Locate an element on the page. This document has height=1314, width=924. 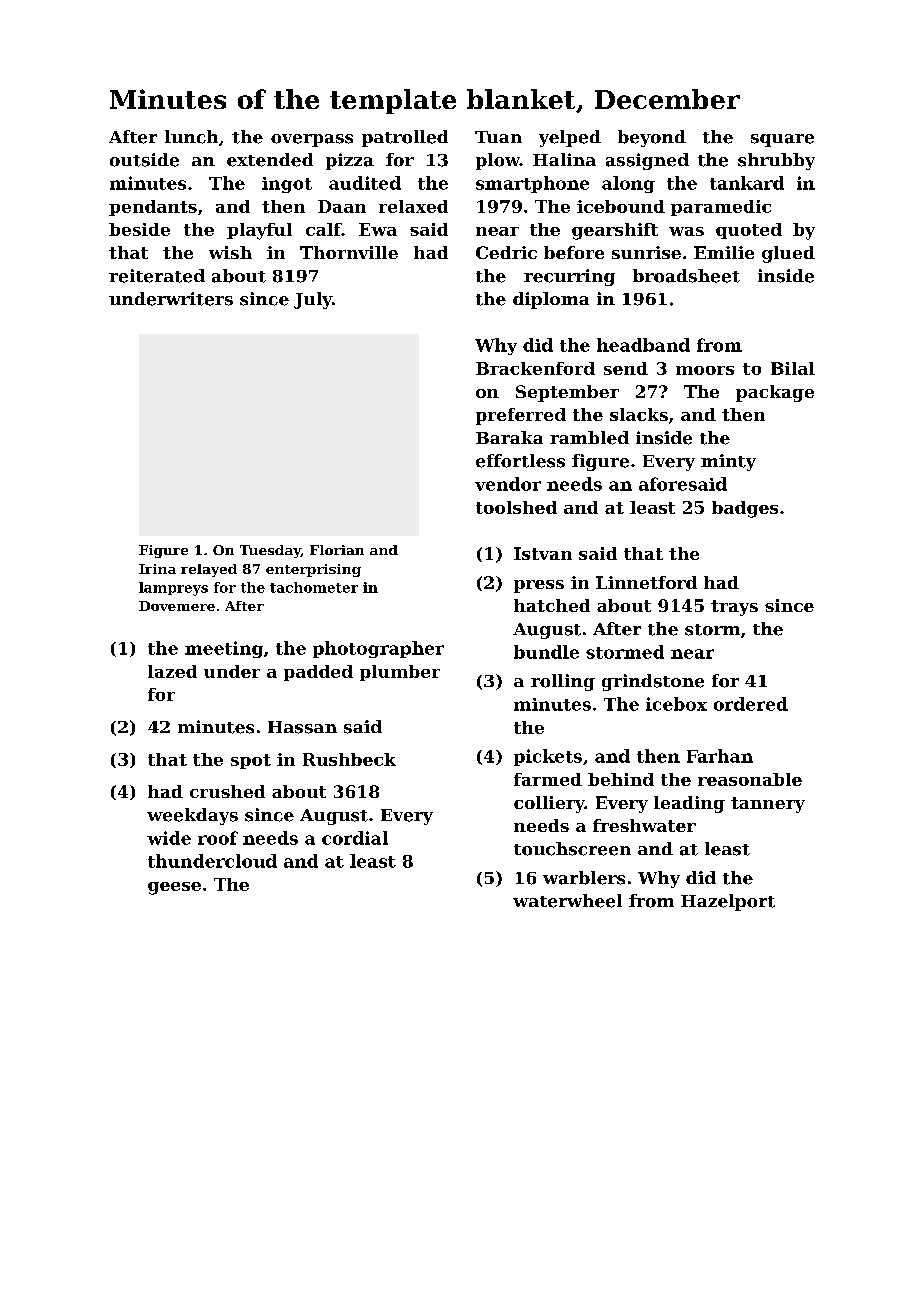
beyond is located at coordinates (652, 138).
